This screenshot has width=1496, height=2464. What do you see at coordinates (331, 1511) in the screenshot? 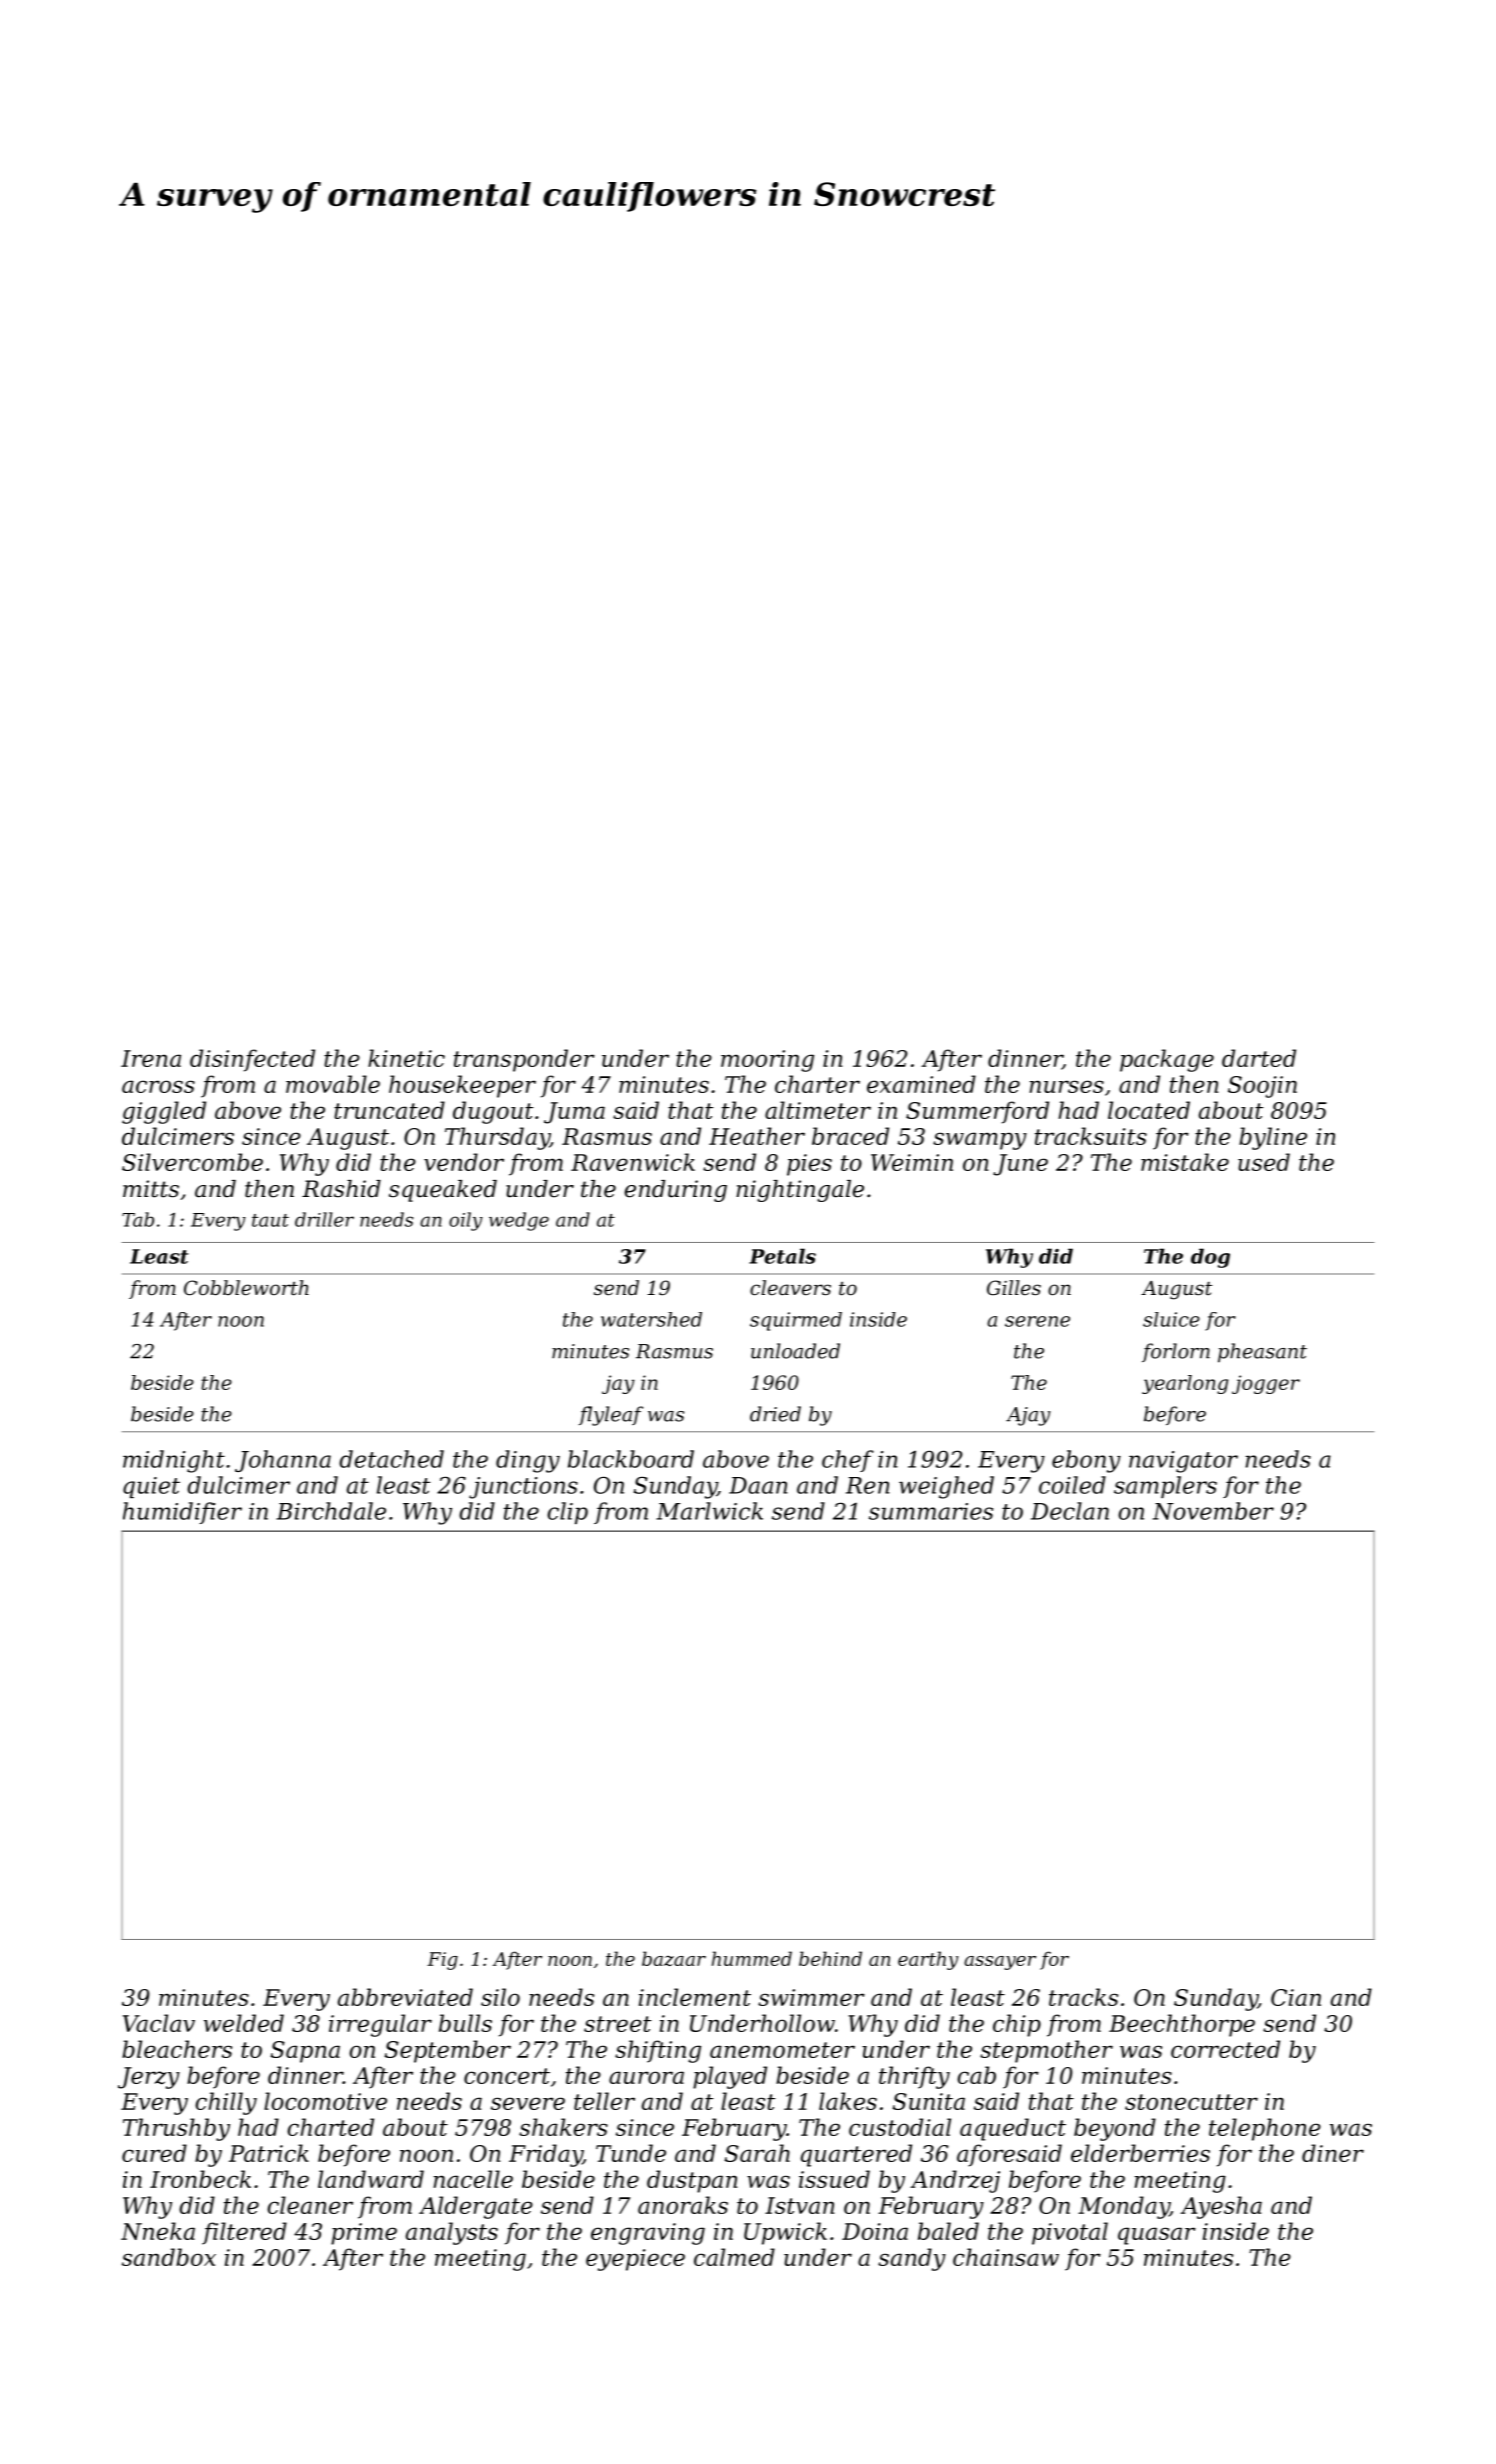
I see `Birchdale` at bounding box center [331, 1511].
